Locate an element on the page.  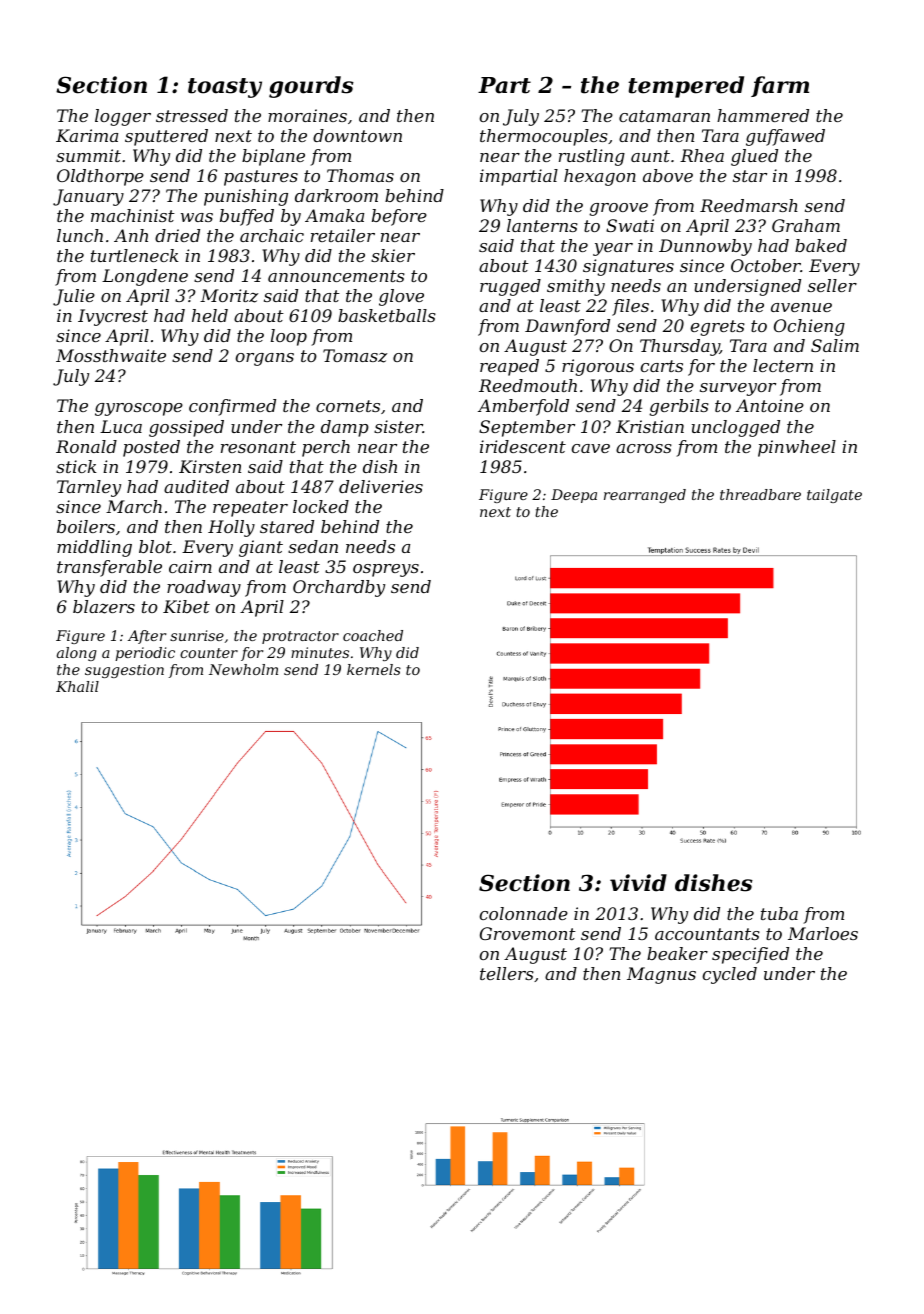
vivid is located at coordinates (638, 883).
